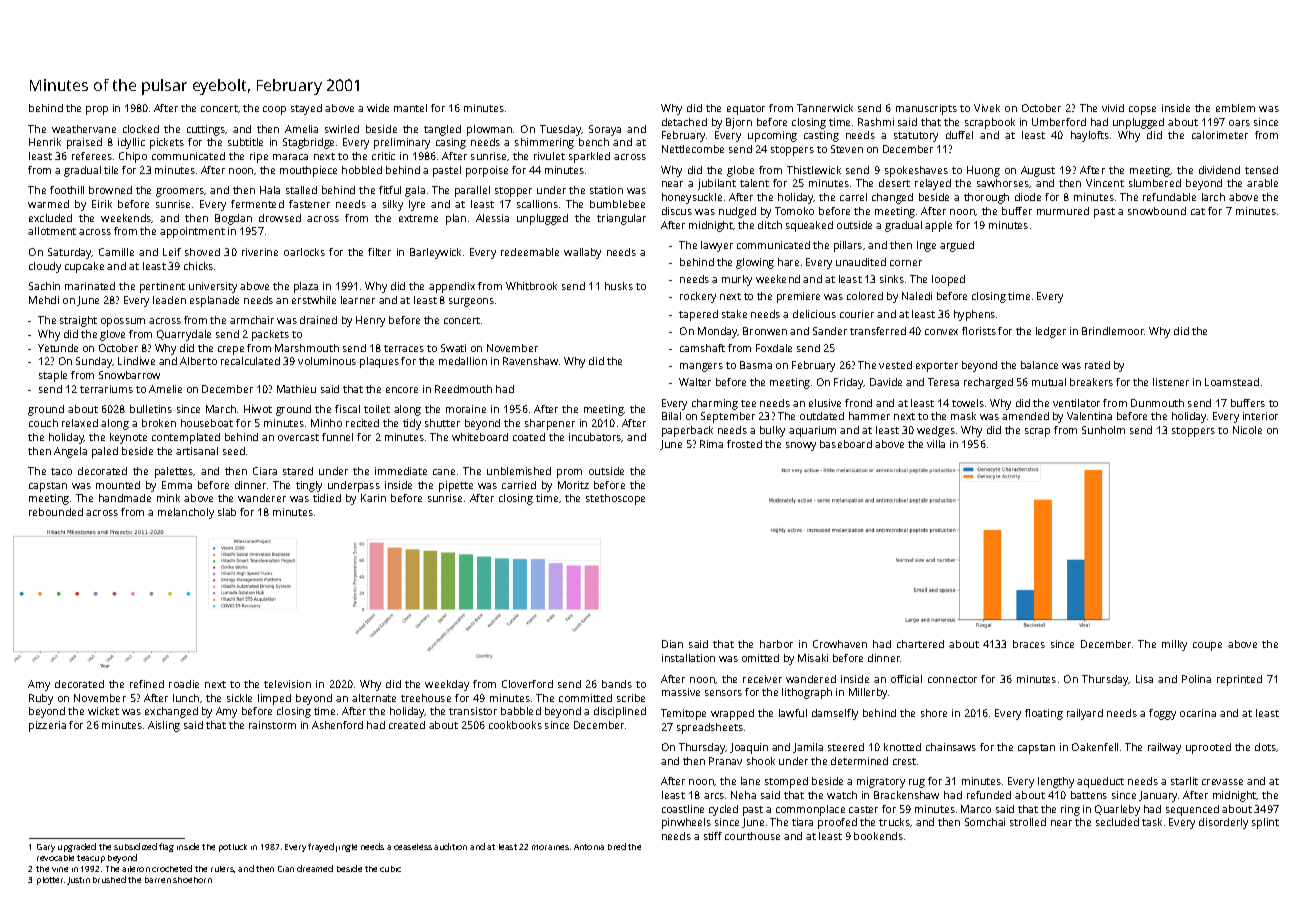  I want to click on snowy, so click(801, 446).
